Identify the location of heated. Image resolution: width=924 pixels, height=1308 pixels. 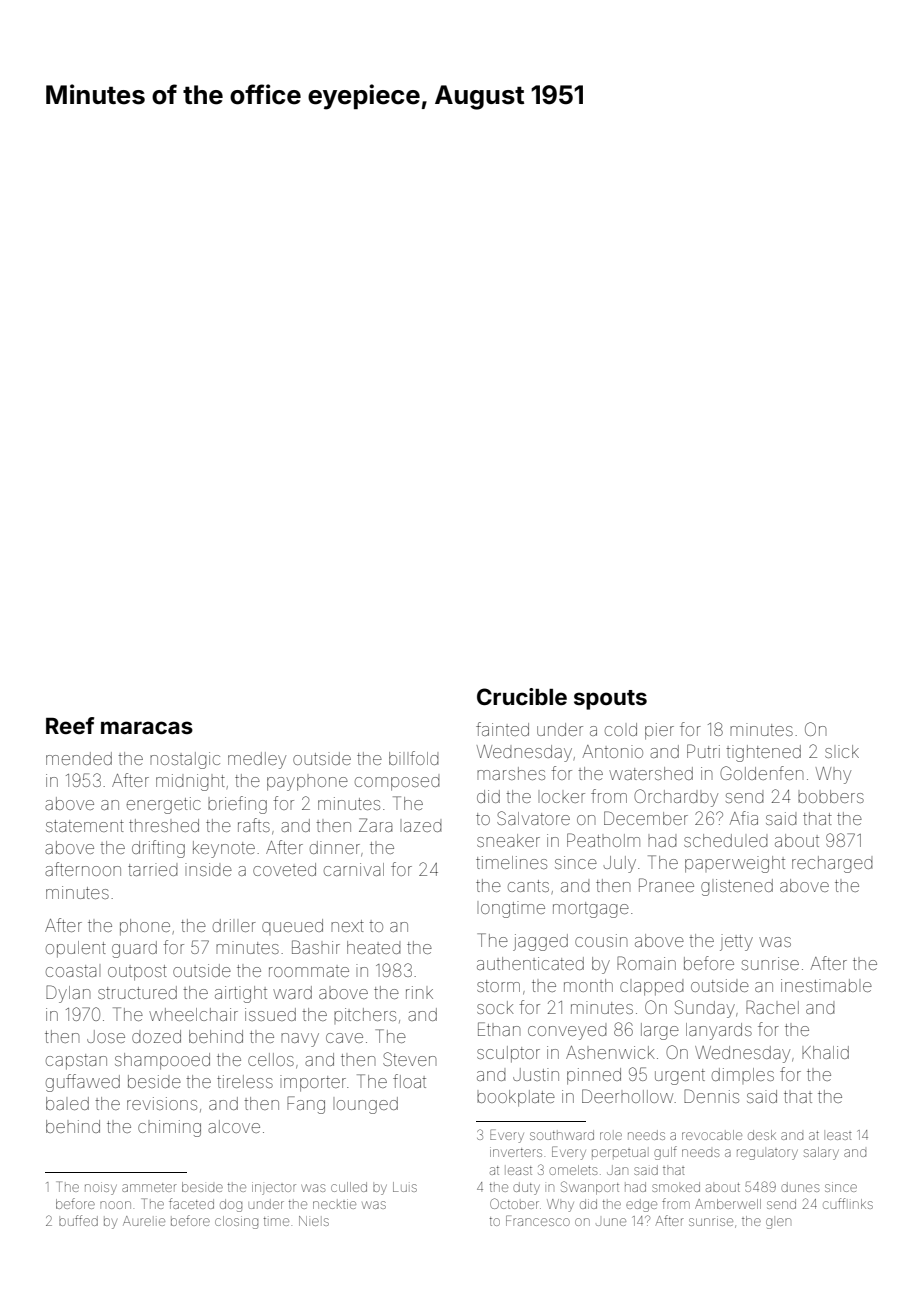
(374, 947).
